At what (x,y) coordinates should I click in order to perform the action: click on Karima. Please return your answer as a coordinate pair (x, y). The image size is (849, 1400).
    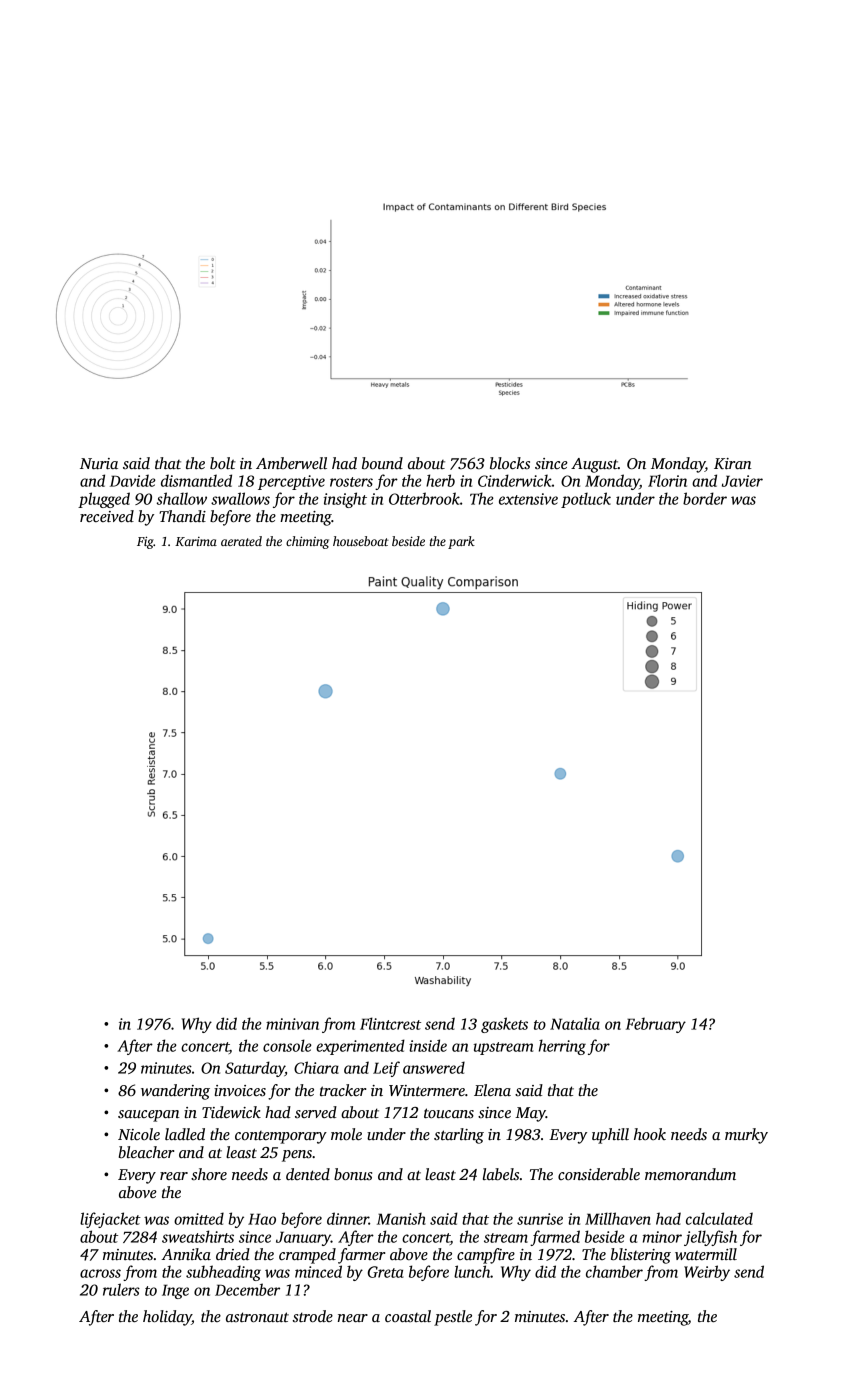
    Looking at the image, I should click on (196, 541).
